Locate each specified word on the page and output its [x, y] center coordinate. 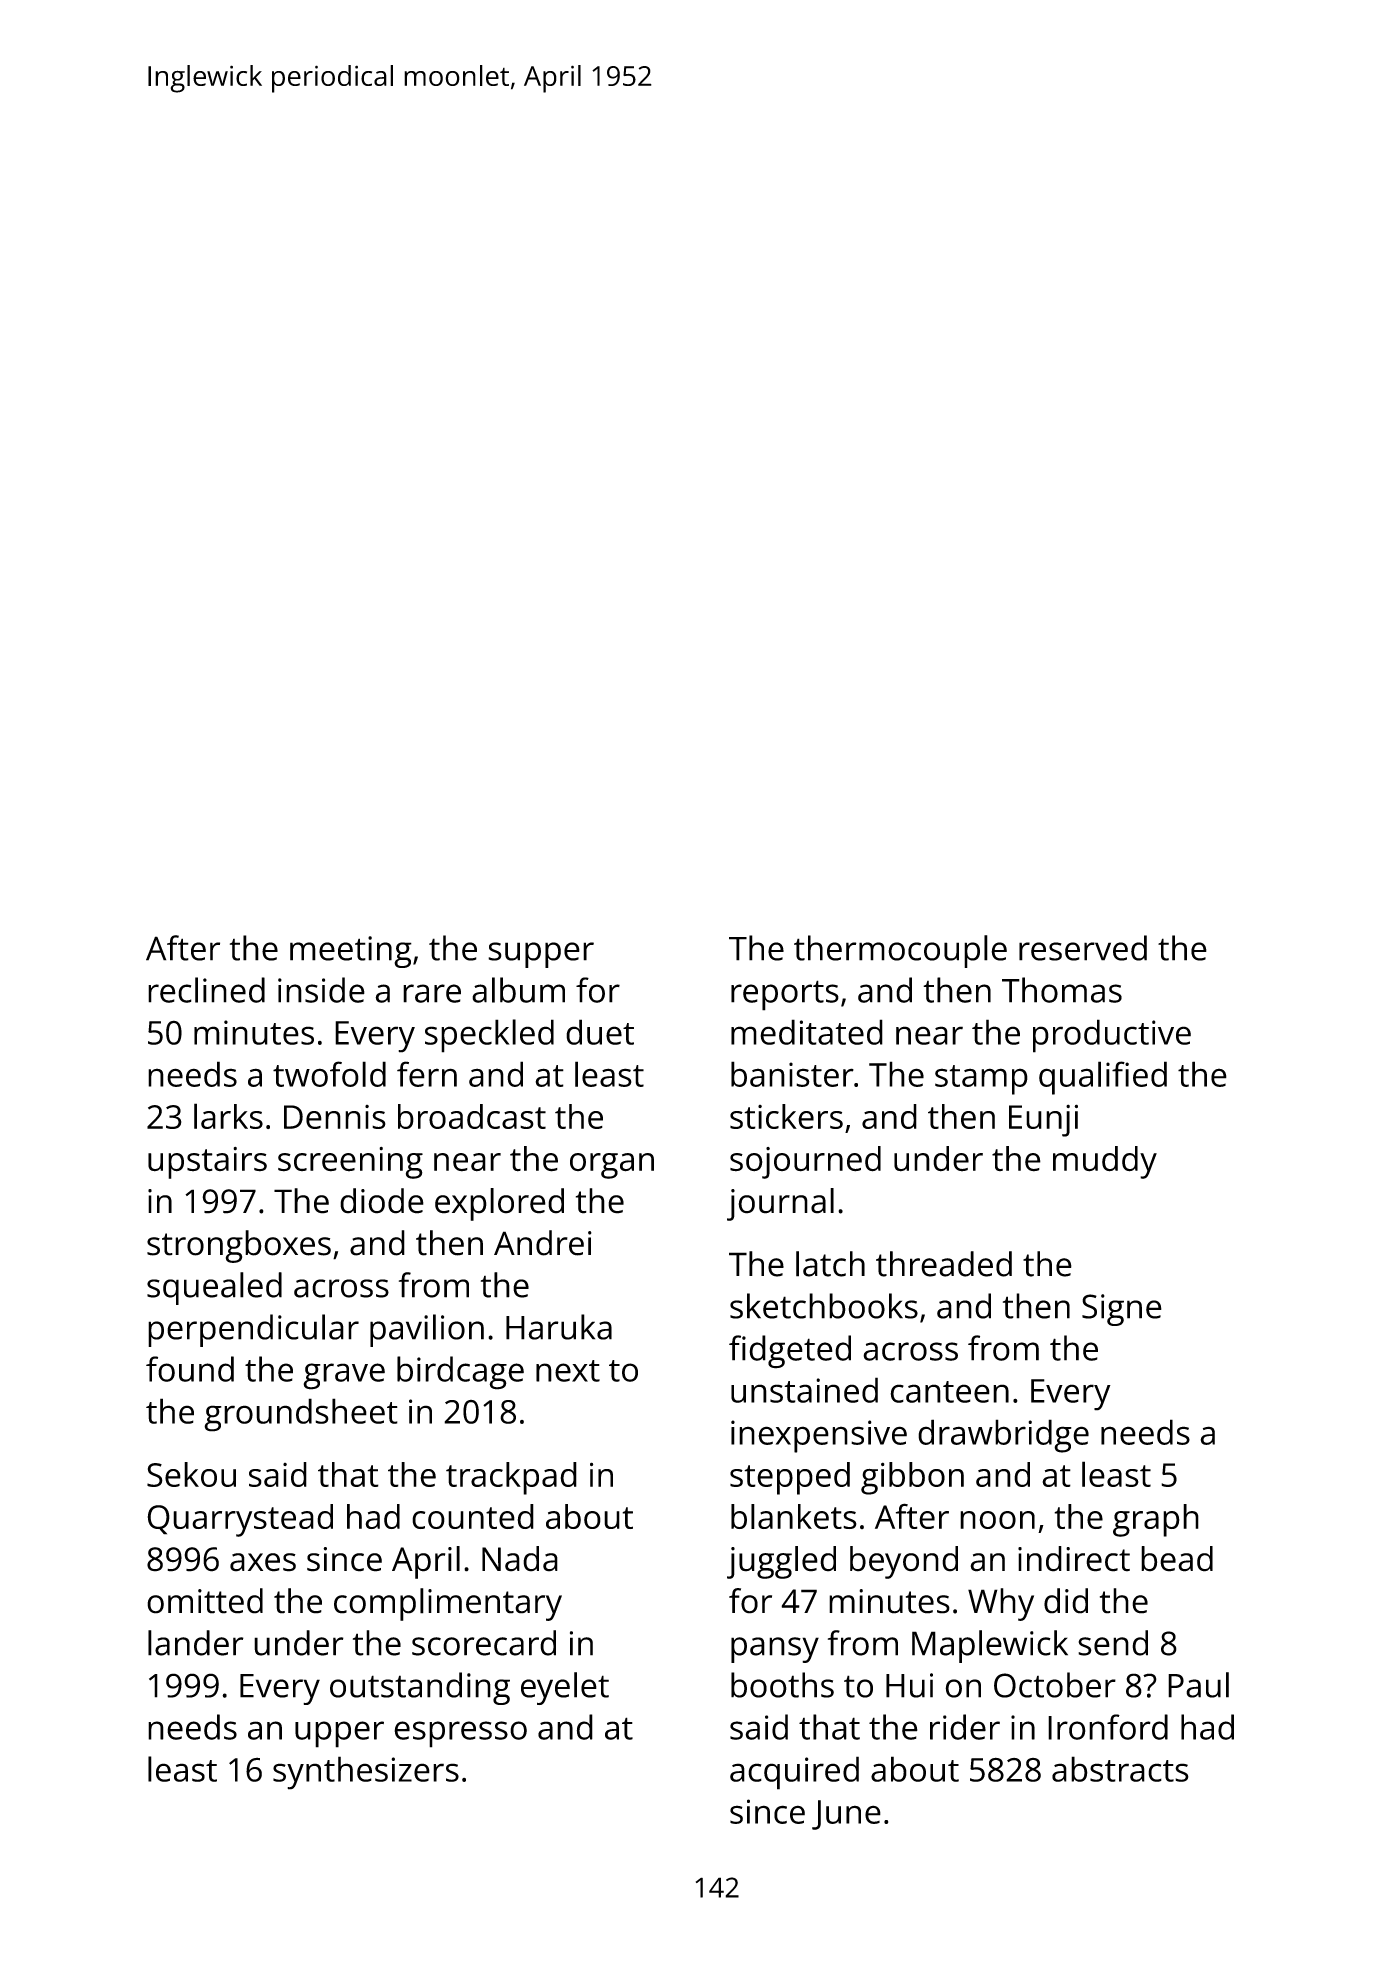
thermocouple [900, 951]
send [1113, 1643]
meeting [351, 952]
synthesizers [366, 1773]
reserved [1083, 948]
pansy [775, 1650]
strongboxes [239, 1246]
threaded [944, 1264]
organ [612, 1166]
